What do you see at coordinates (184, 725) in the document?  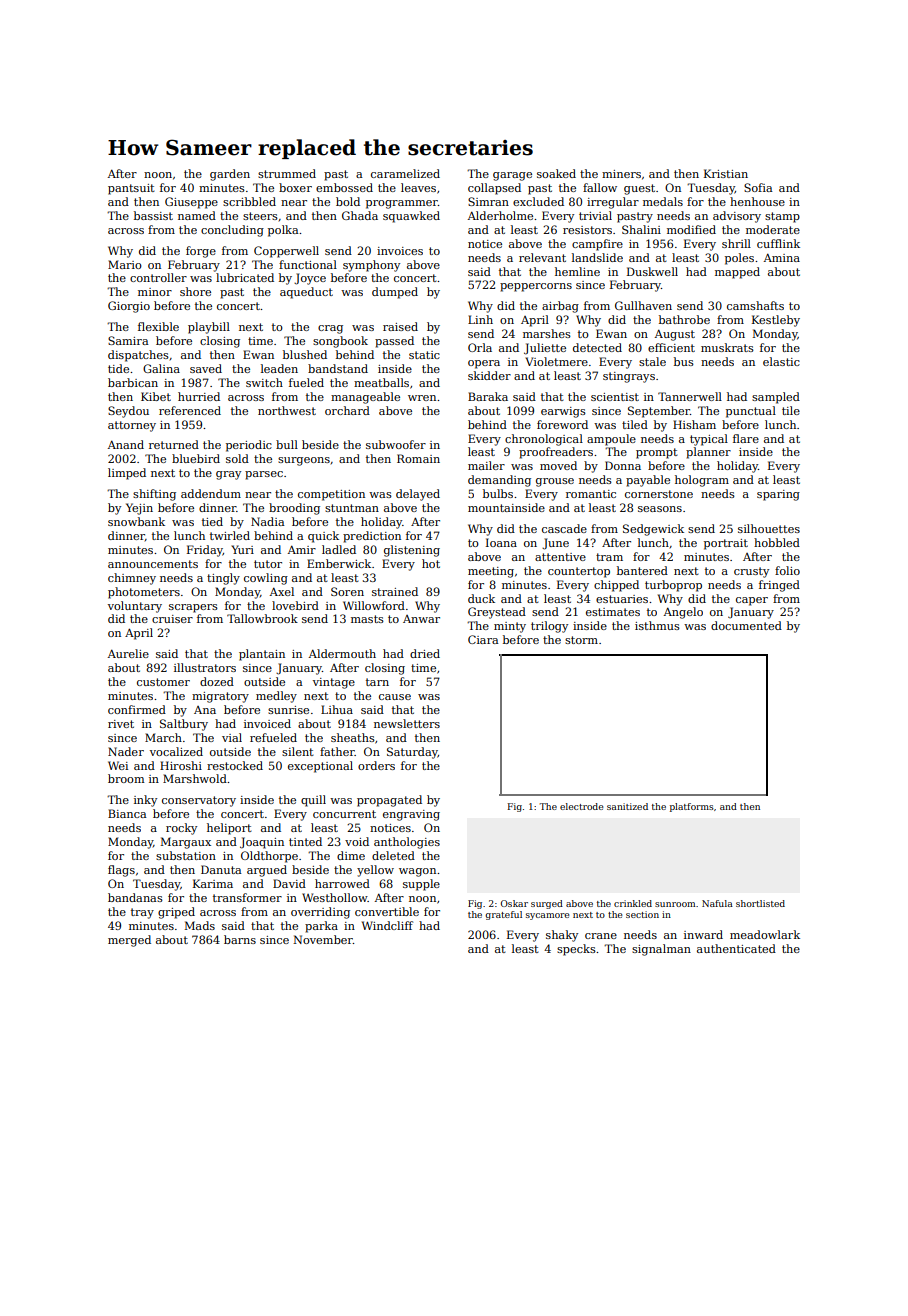 I see `Saltbury` at bounding box center [184, 725].
